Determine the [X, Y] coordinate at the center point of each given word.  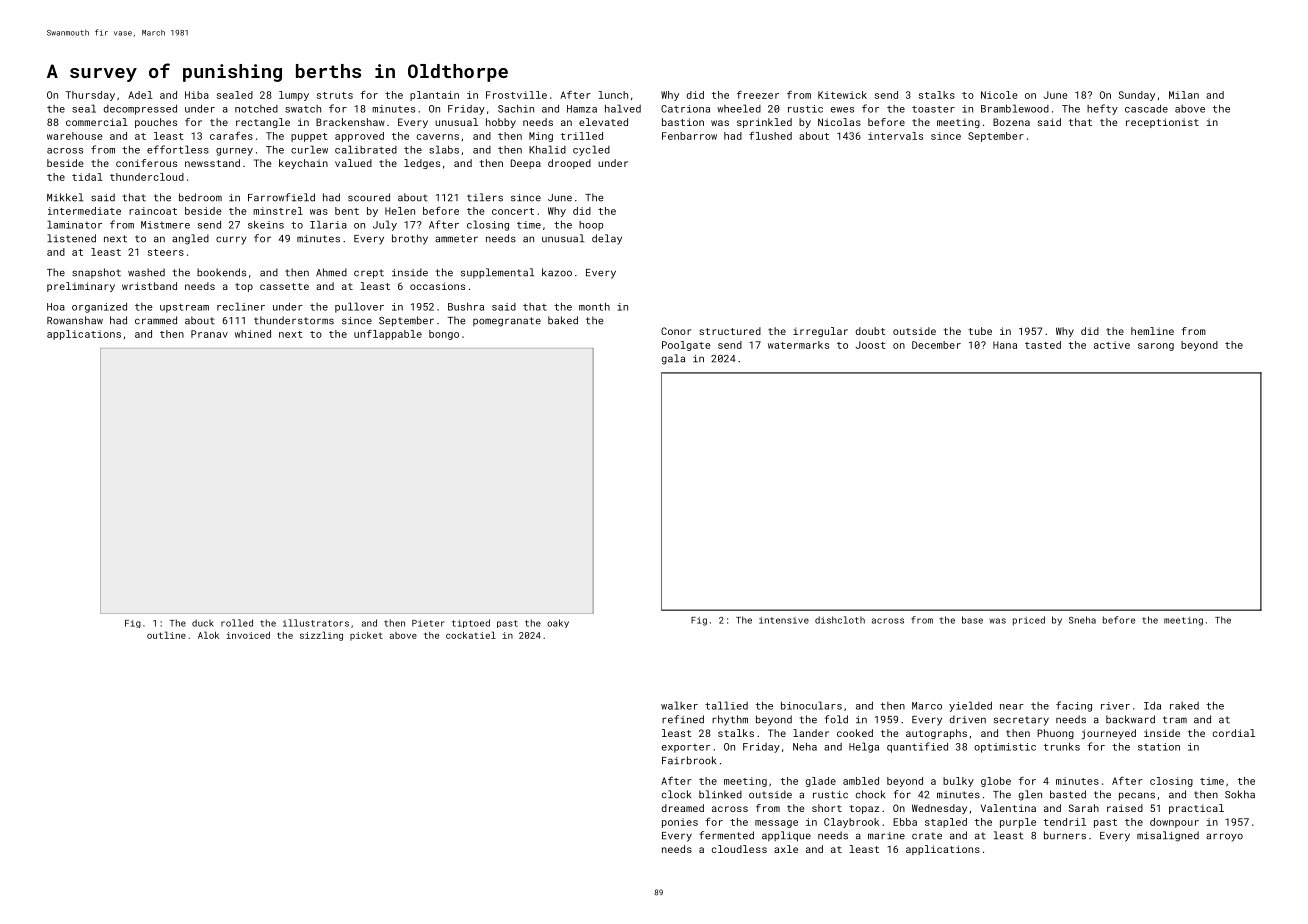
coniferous [146, 163]
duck [203, 623]
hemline [1152, 331]
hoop [591, 226]
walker [679, 705]
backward [1130, 719]
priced [1029, 621]
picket [366, 636]
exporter [685, 748]
